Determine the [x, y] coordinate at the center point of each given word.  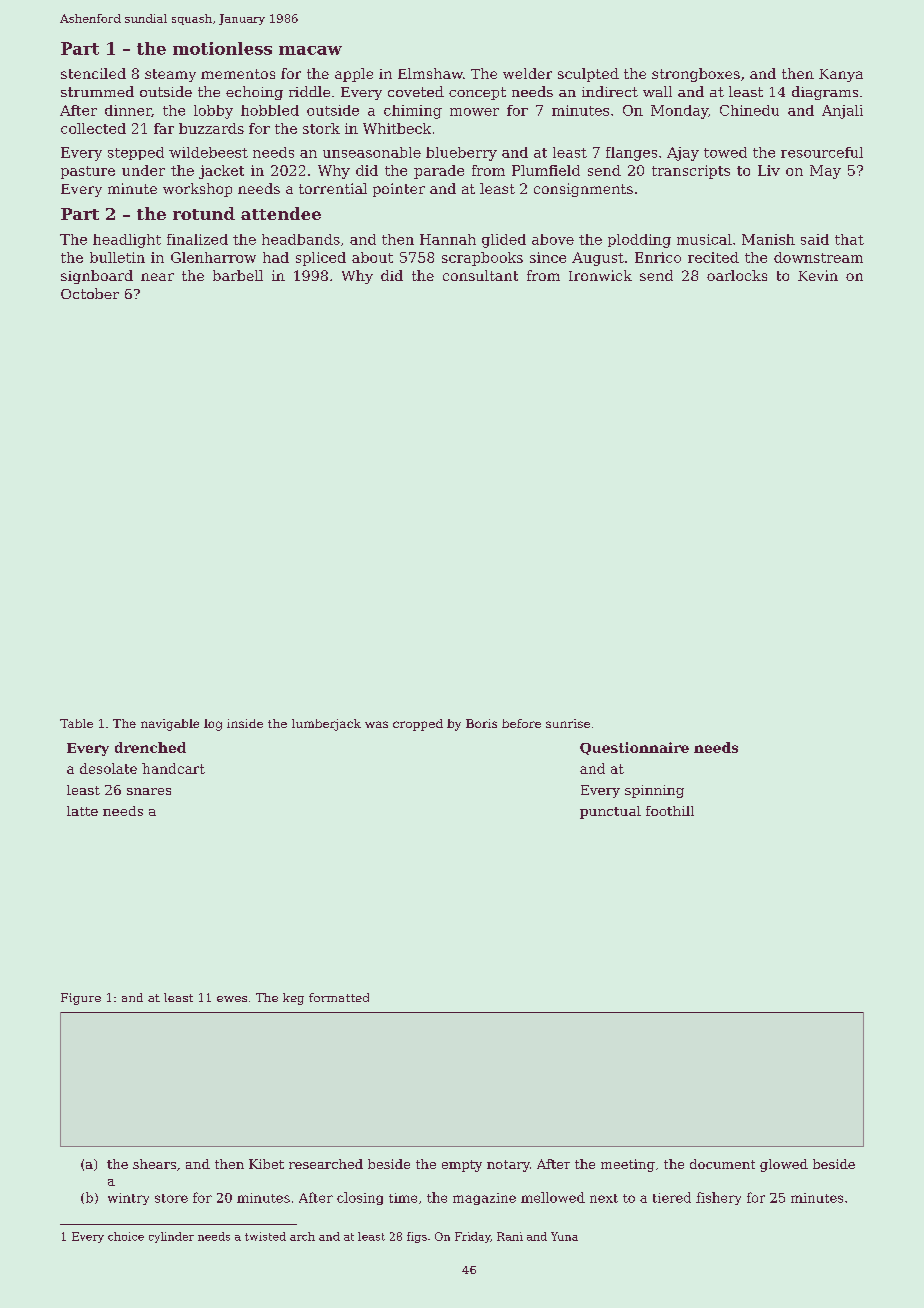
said [815, 239]
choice [126, 1236]
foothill [670, 811]
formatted [339, 997]
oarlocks [737, 275]
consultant [480, 275]
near [157, 277]
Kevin [818, 275]
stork [321, 128]
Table [76, 723]
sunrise [568, 723]
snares [149, 791]
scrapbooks [482, 259]
